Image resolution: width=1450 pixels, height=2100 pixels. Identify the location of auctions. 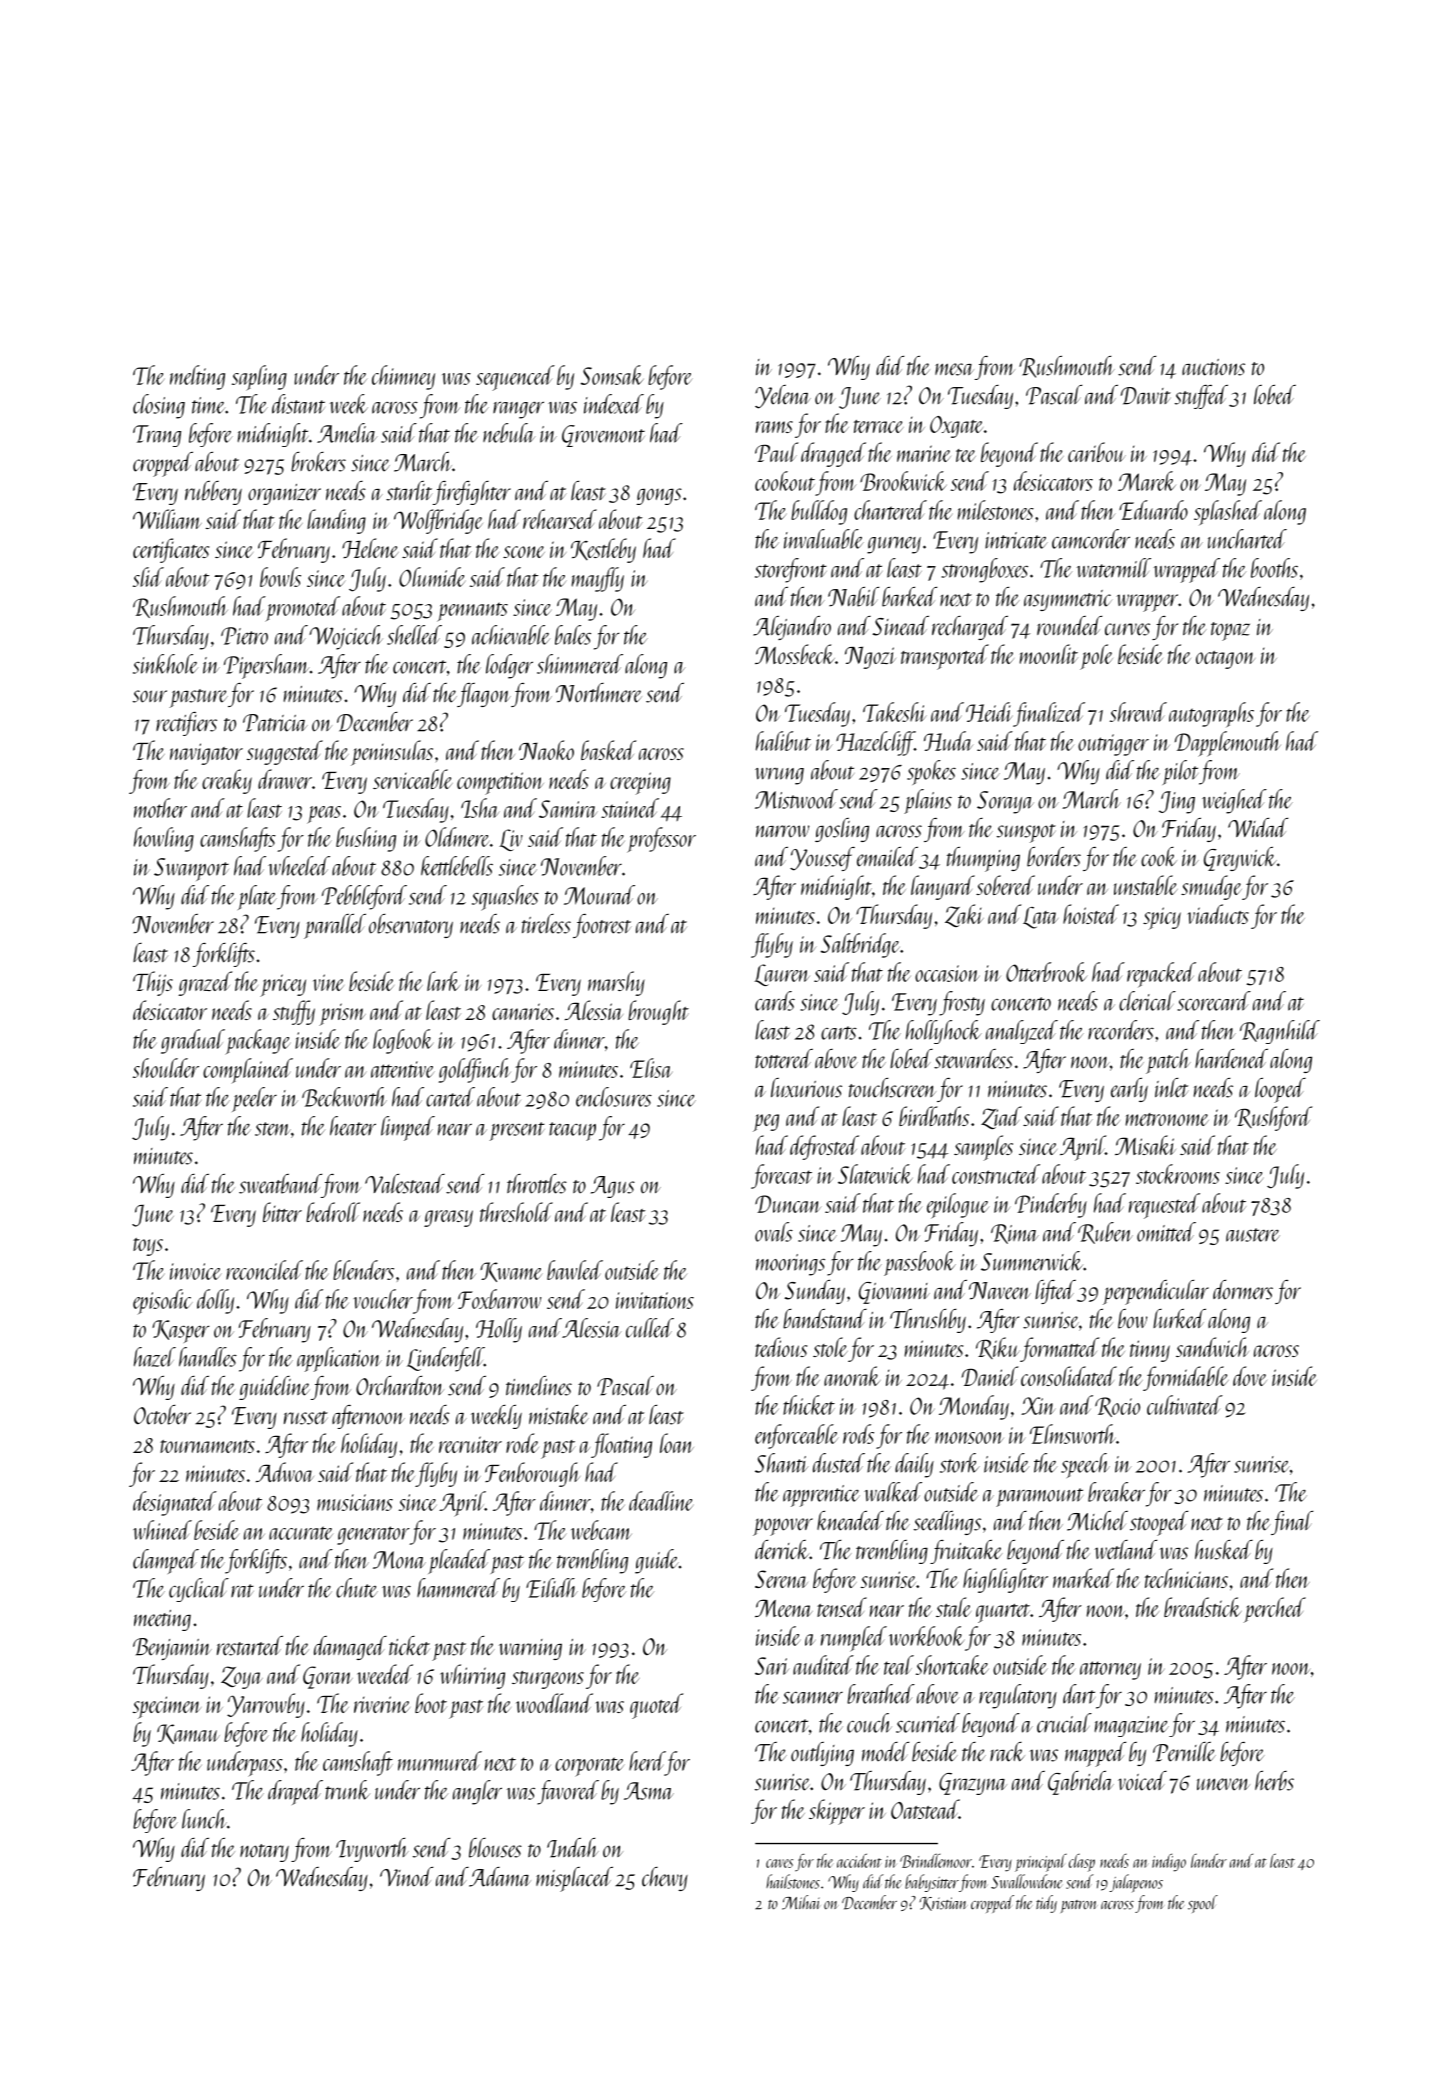
(1213, 367).
